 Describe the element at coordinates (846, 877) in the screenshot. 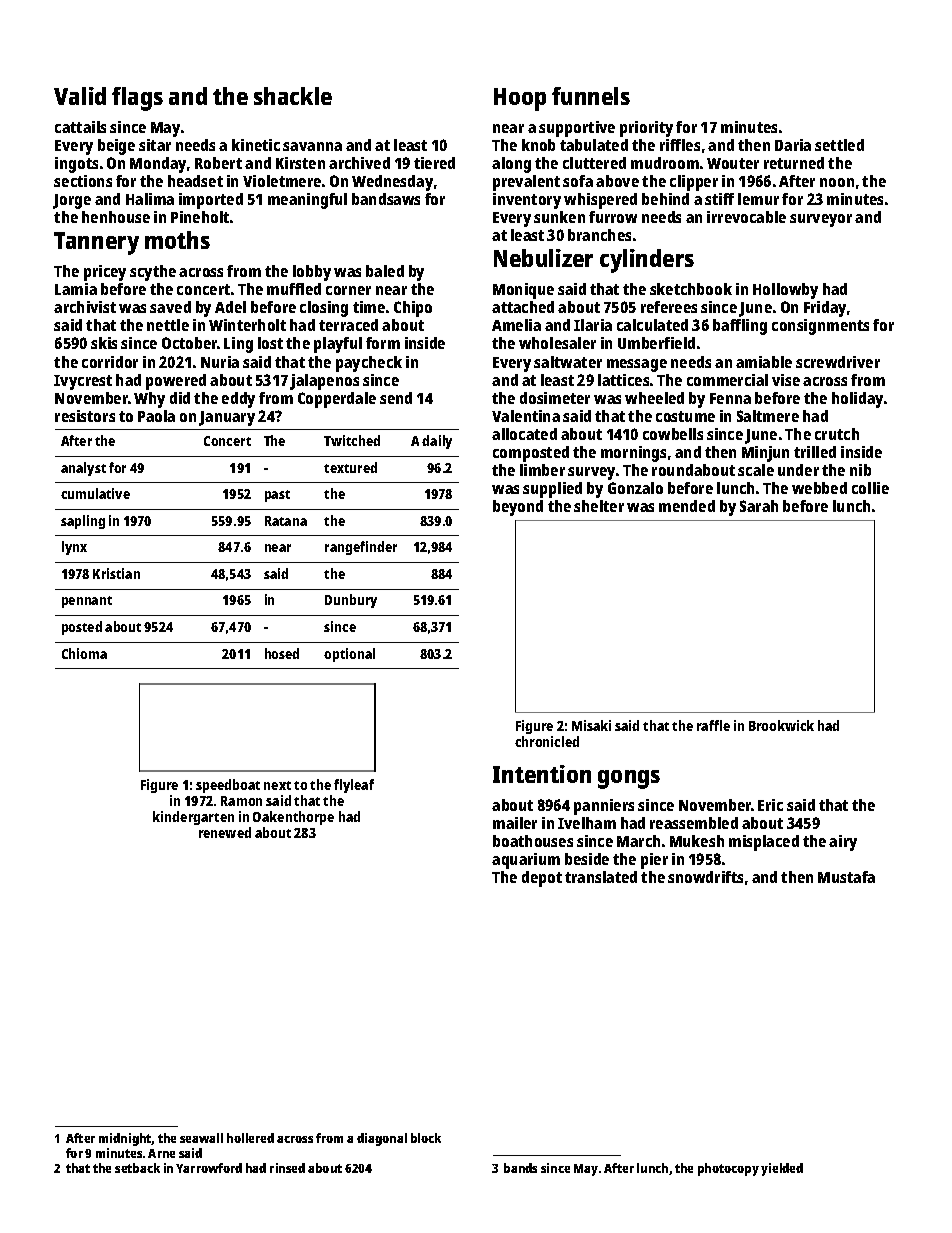

I see `Mustafa` at that location.
